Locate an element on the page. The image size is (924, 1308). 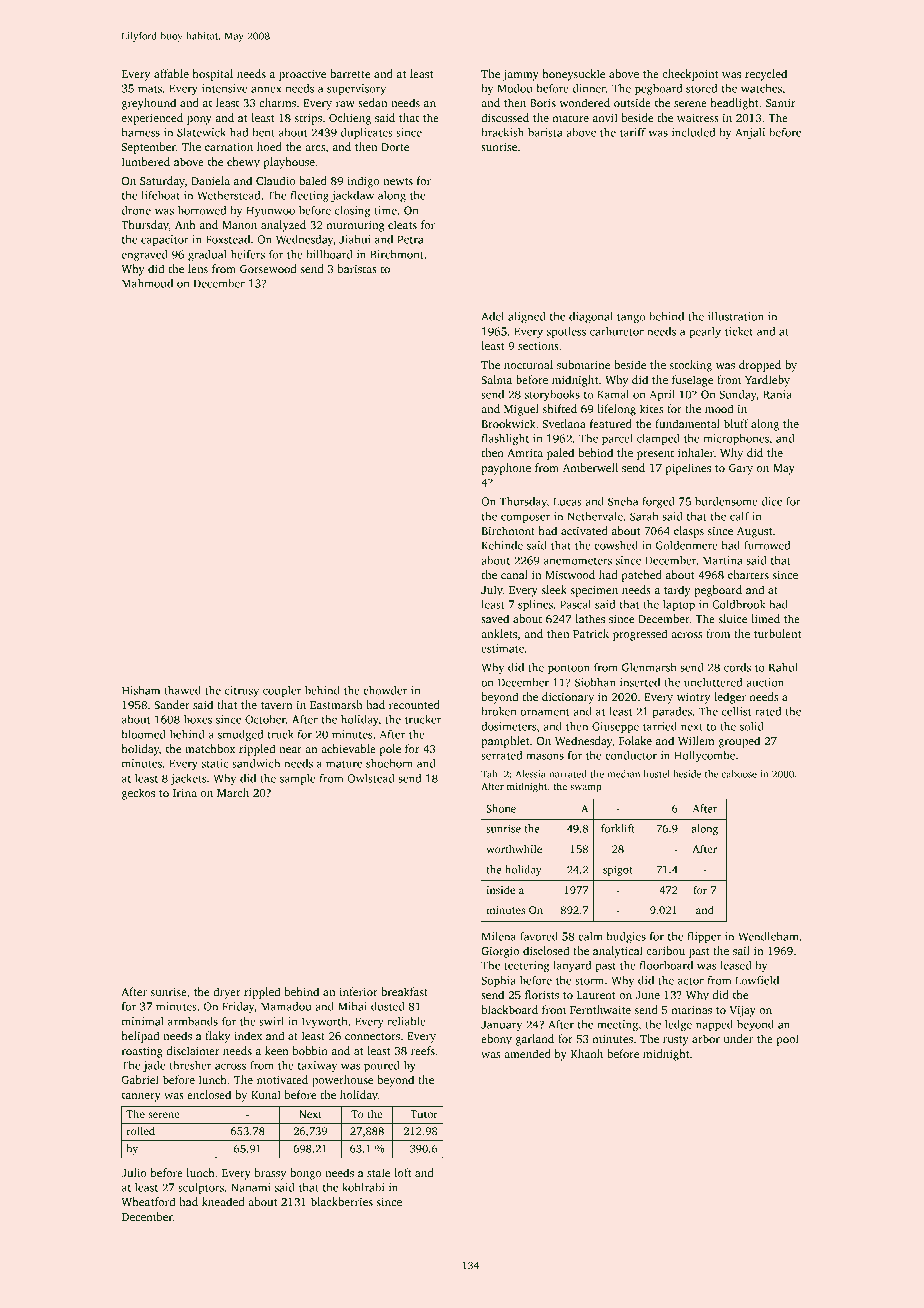
brackish is located at coordinates (502, 132).
